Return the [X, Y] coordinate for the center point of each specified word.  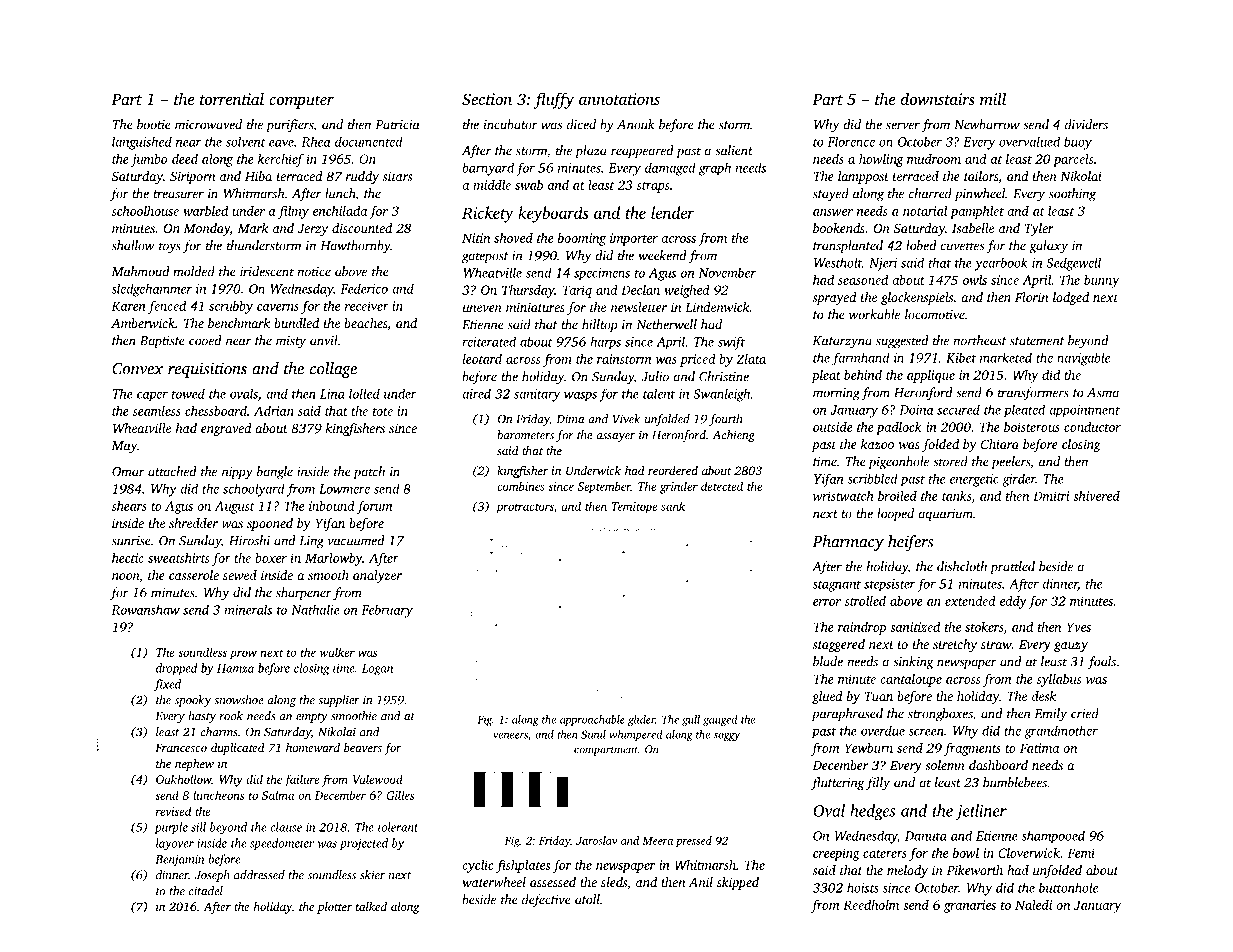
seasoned [863, 280]
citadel [206, 891]
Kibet [961, 357]
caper [152, 396]
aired [476, 393]
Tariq [577, 291]
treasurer [178, 194]
